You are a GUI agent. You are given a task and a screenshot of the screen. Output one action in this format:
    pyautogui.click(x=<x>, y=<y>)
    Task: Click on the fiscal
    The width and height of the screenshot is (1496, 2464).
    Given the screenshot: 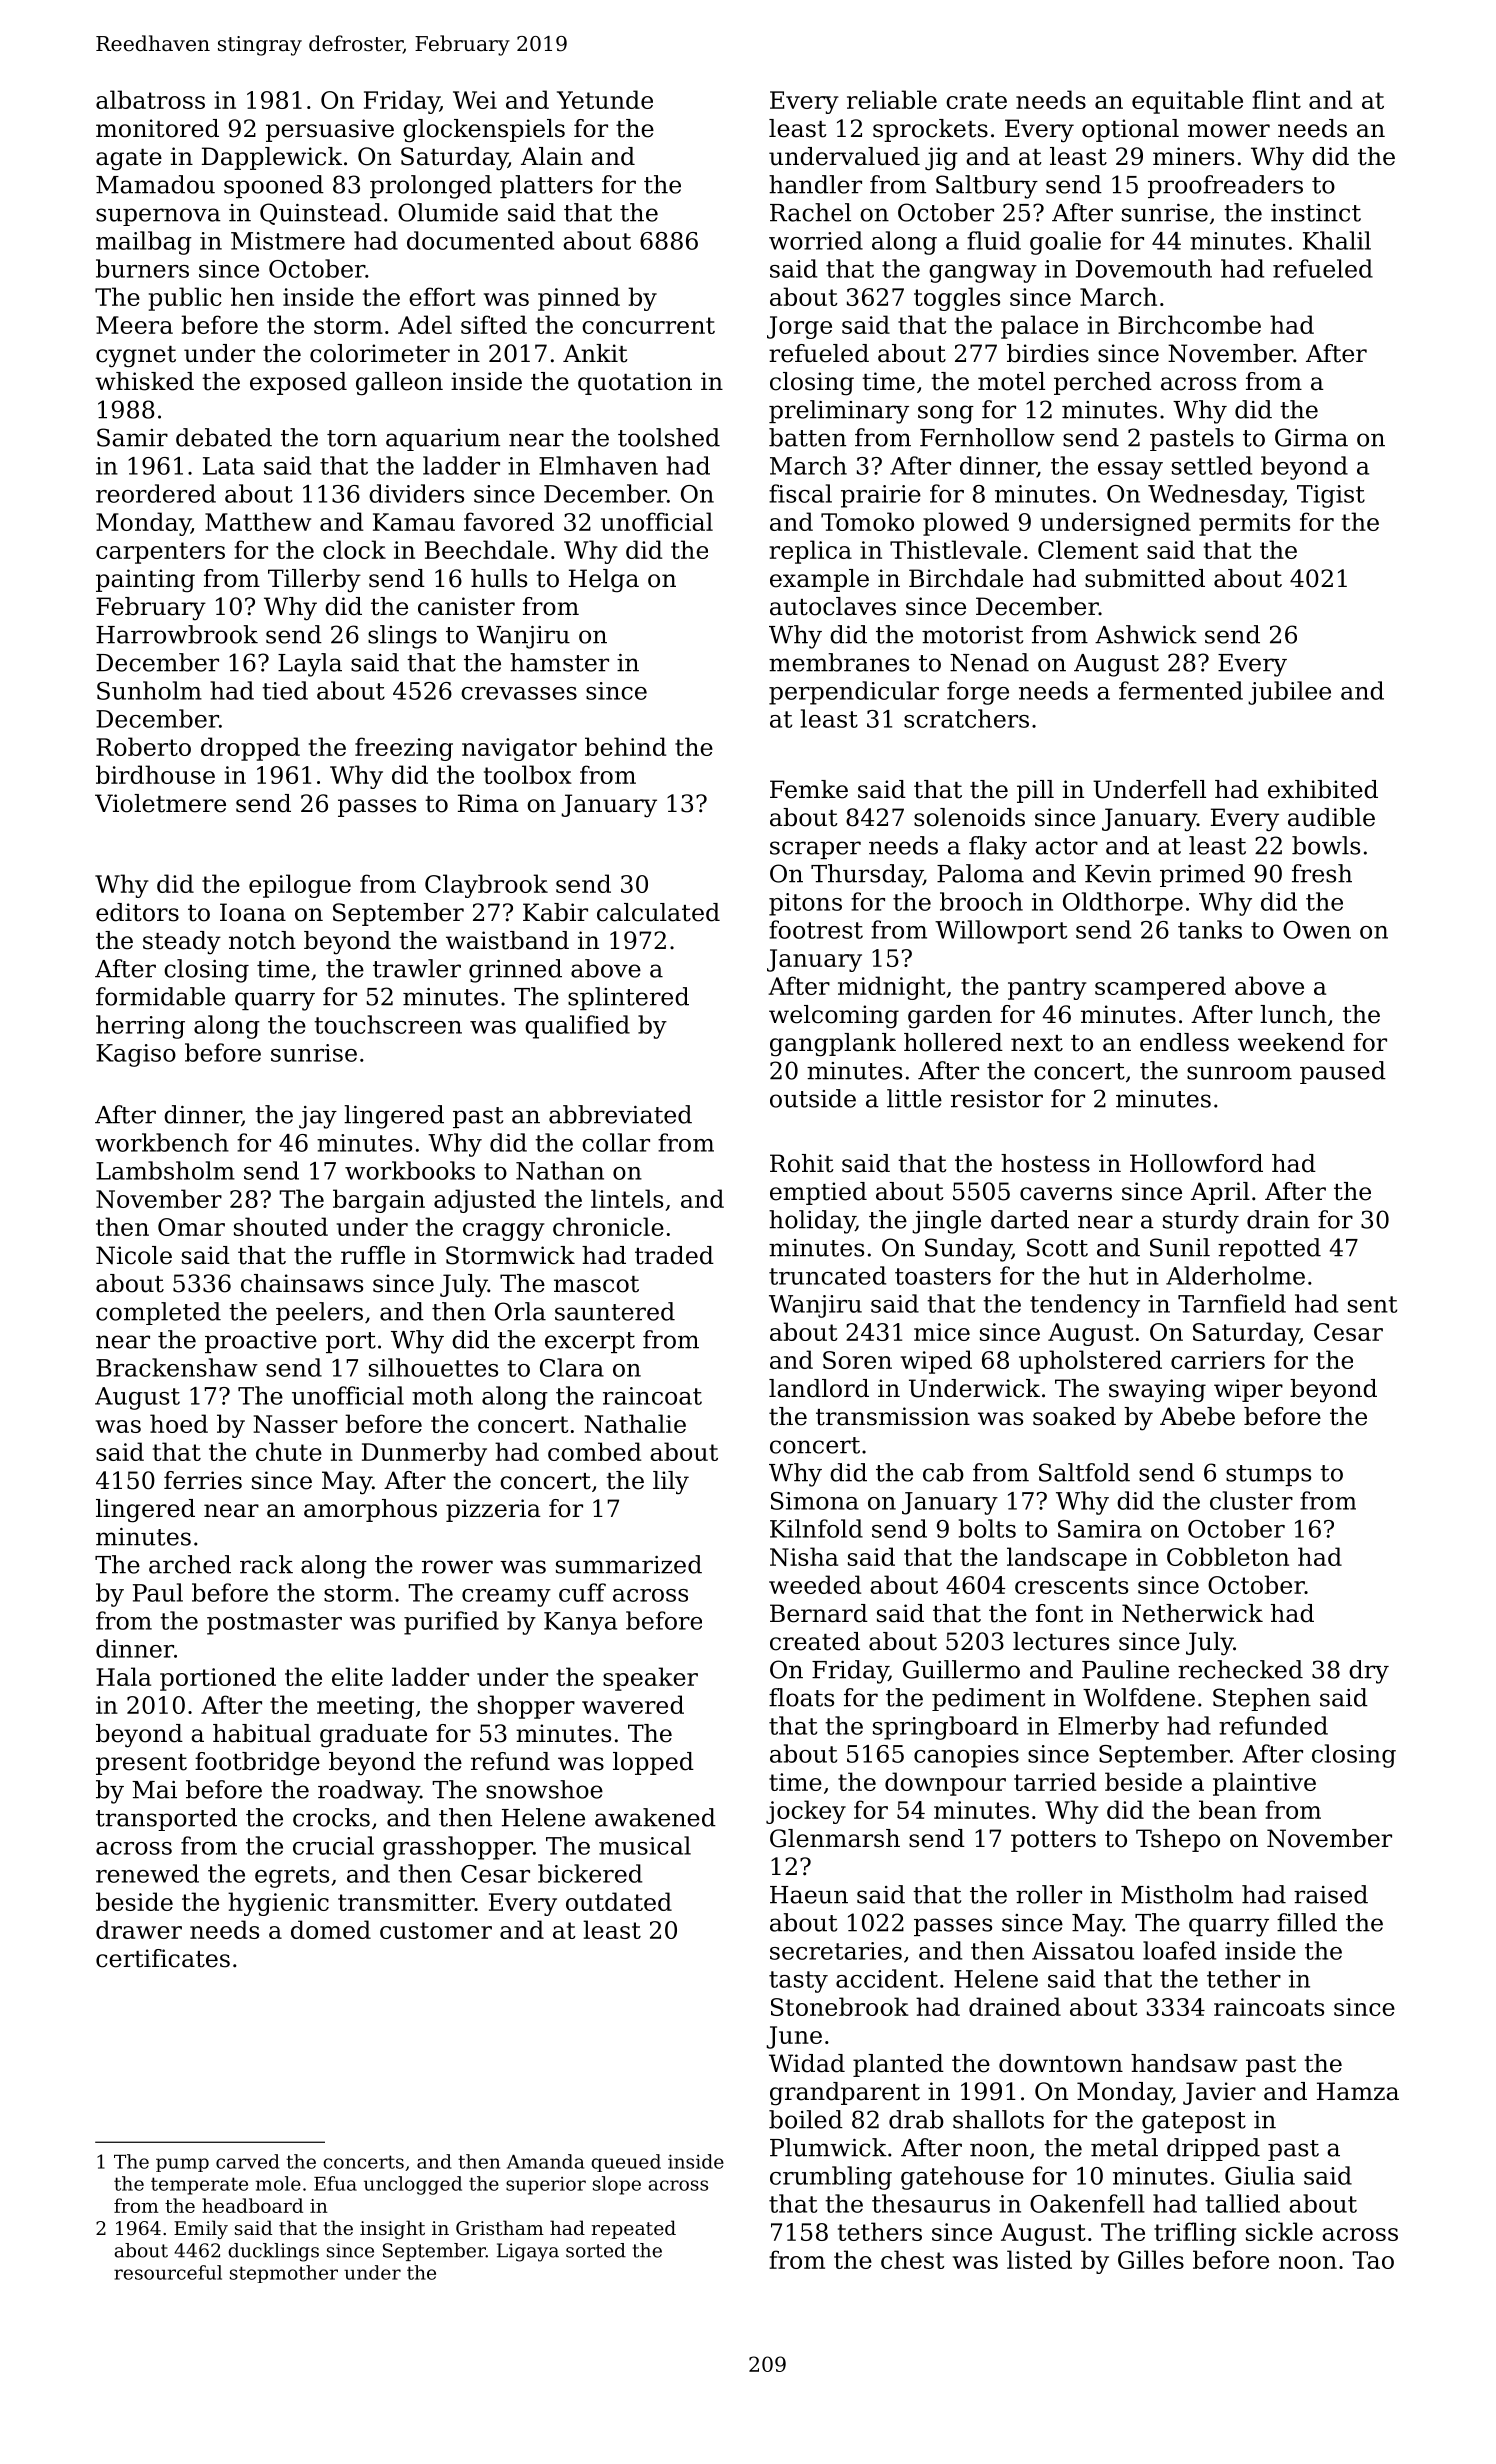 What is the action you would take?
    pyautogui.click(x=800, y=493)
